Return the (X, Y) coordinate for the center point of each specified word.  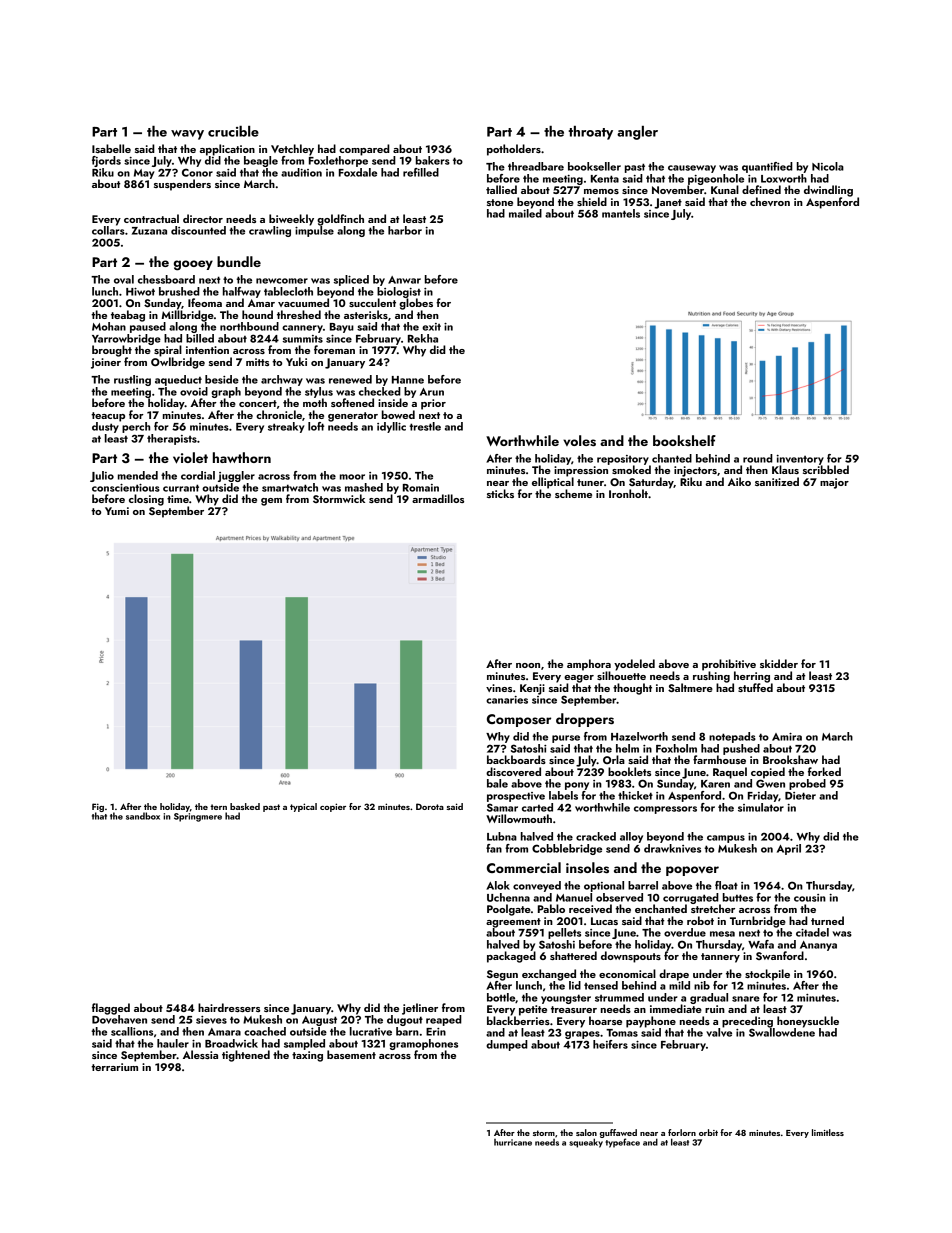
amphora (589, 665)
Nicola (828, 166)
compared (364, 150)
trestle (425, 426)
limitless (828, 1132)
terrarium (114, 1067)
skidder (779, 663)
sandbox (143, 816)
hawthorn (242, 457)
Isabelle (111, 148)
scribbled (826, 469)
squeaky (586, 1143)
